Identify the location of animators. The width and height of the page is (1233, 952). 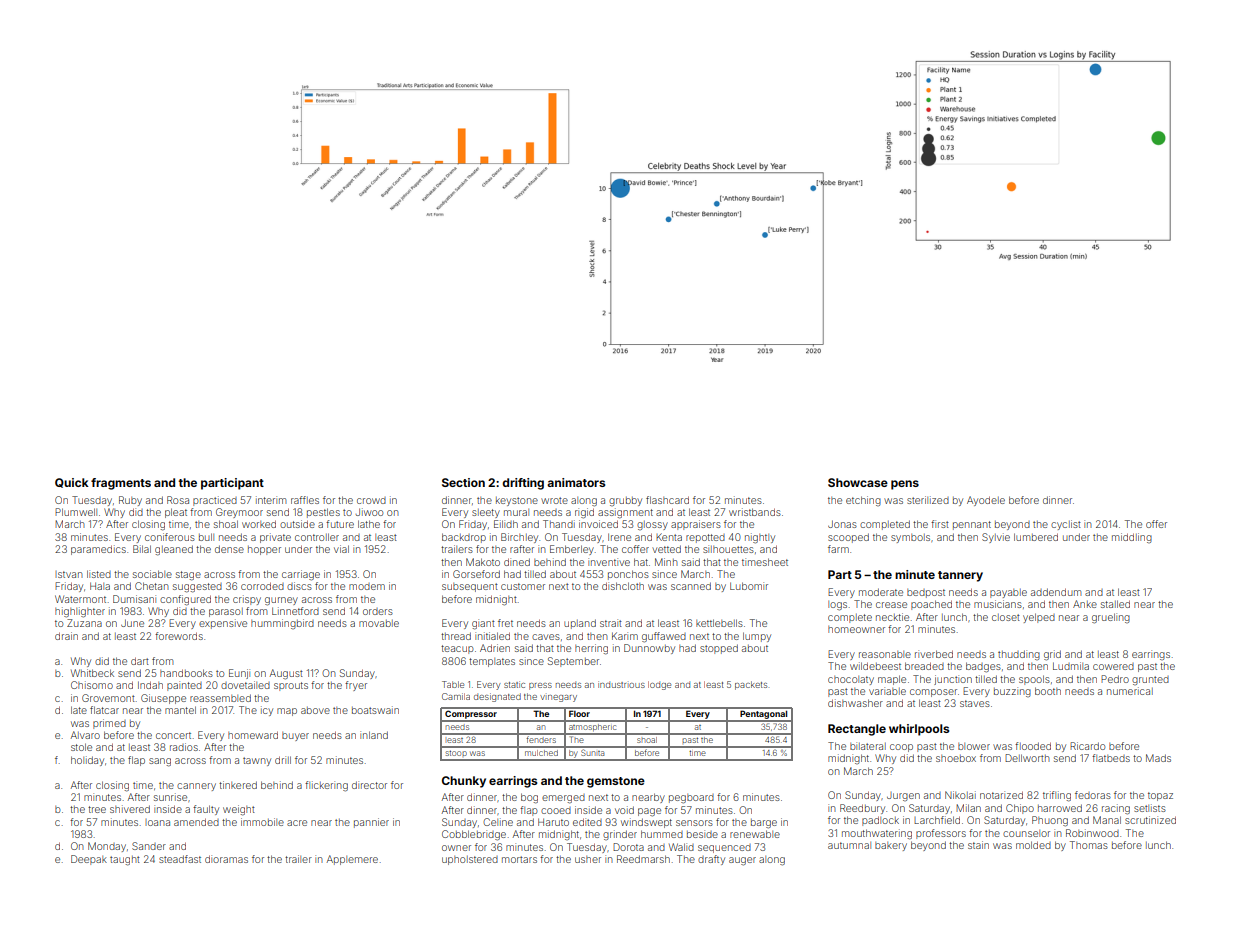
(576, 482).
